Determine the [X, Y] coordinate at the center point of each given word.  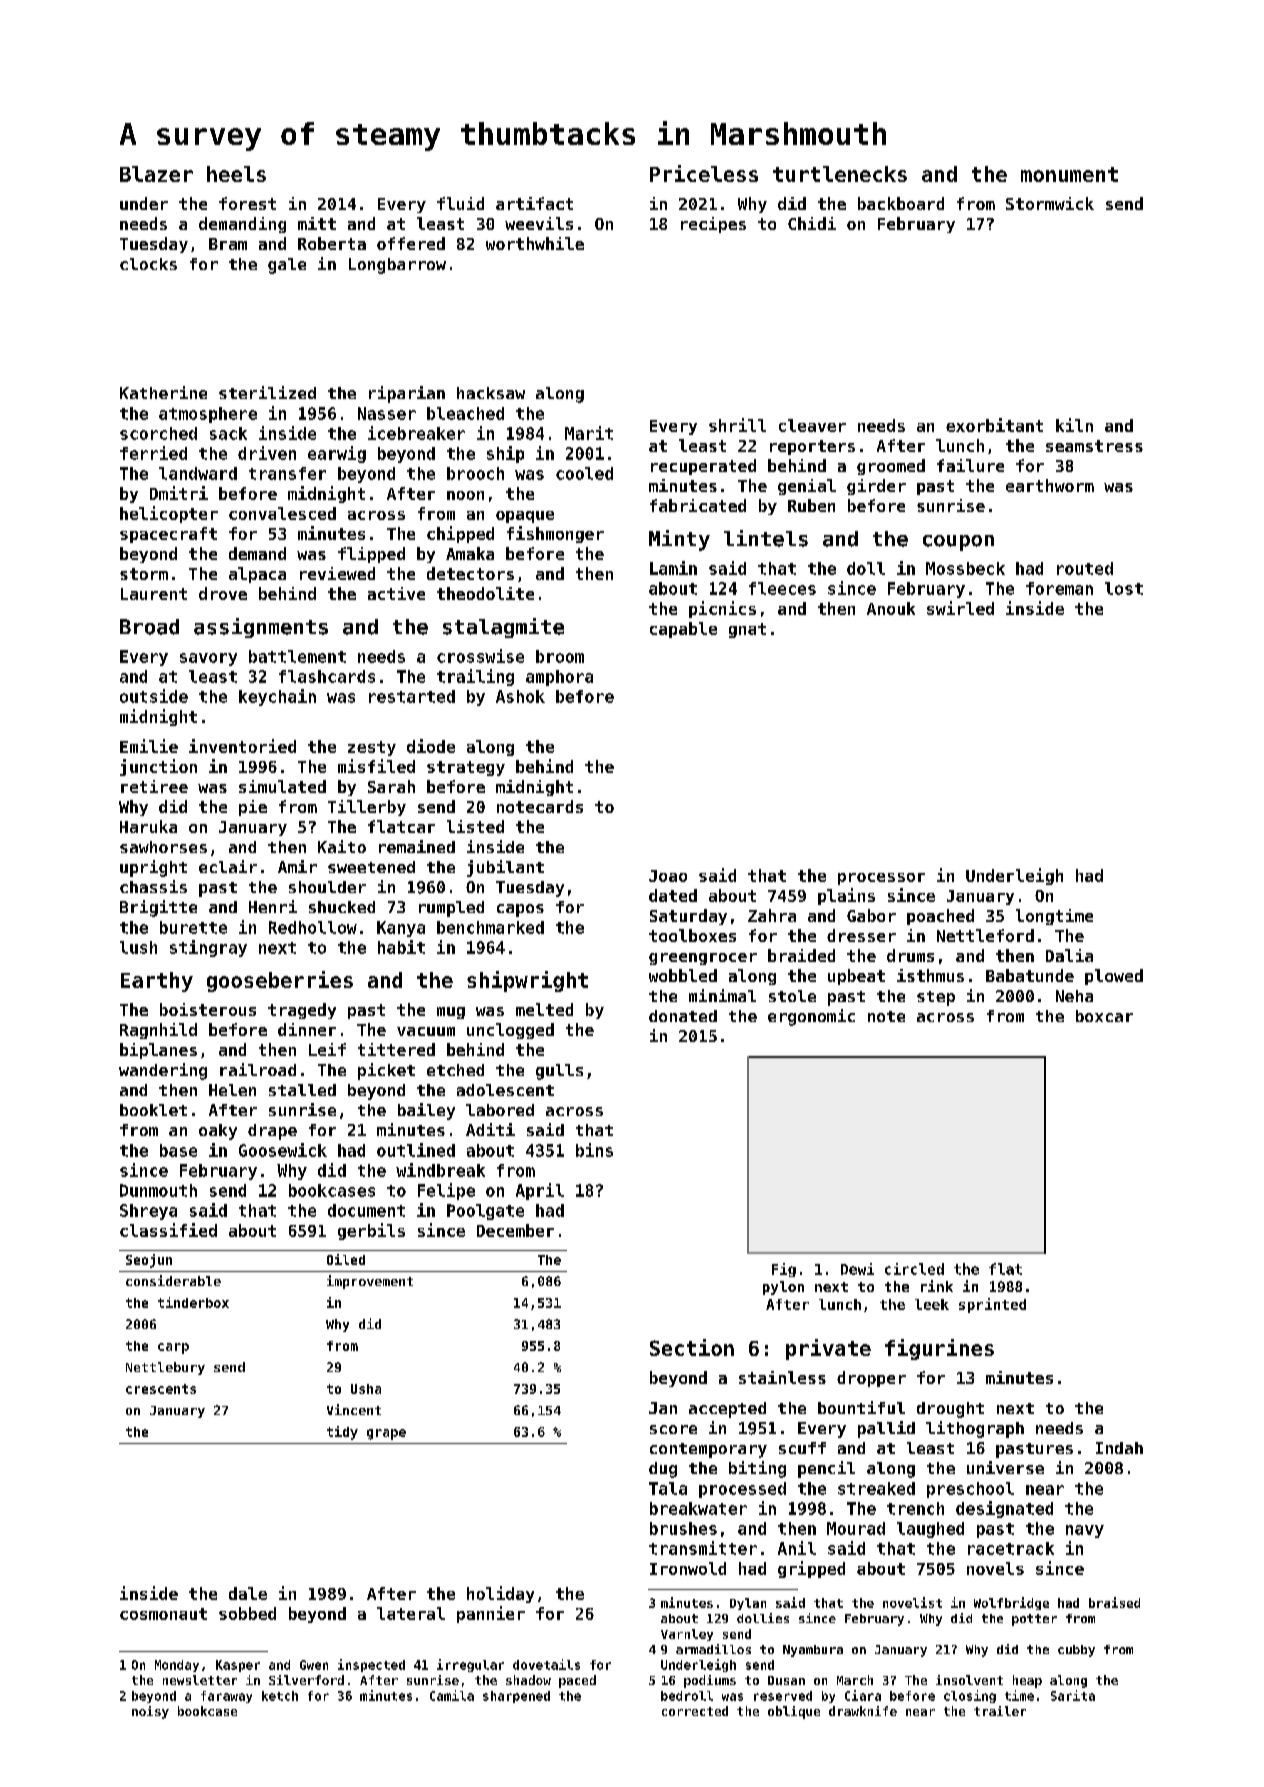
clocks [148, 264]
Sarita [1073, 1695]
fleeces [782, 588]
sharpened [516, 1697]
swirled [960, 608]
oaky [218, 1132]
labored [500, 1110]
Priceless [704, 173]
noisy [150, 1712]
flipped [371, 555]
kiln [1074, 425]
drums [910, 955]
